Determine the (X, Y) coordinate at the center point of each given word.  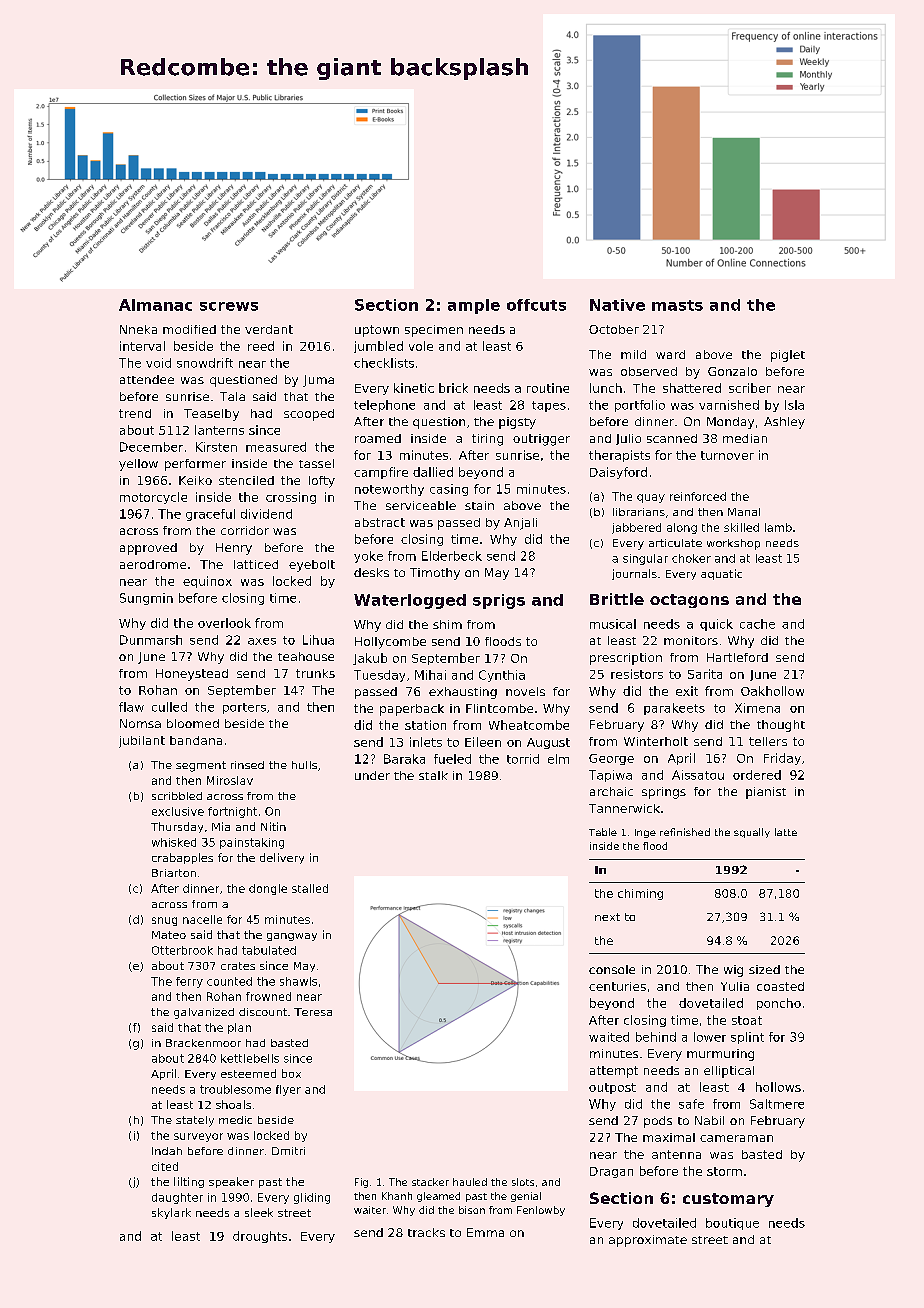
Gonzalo (732, 371)
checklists (384, 363)
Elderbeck (452, 556)
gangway (292, 937)
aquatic (721, 574)
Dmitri (288, 1151)
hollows (778, 1087)
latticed (256, 564)
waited (609, 1037)
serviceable (421, 505)
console (612, 969)
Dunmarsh (151, 640)
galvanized (204, 1013)
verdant (269, 329)
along (682, 528)
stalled (310, 888)
